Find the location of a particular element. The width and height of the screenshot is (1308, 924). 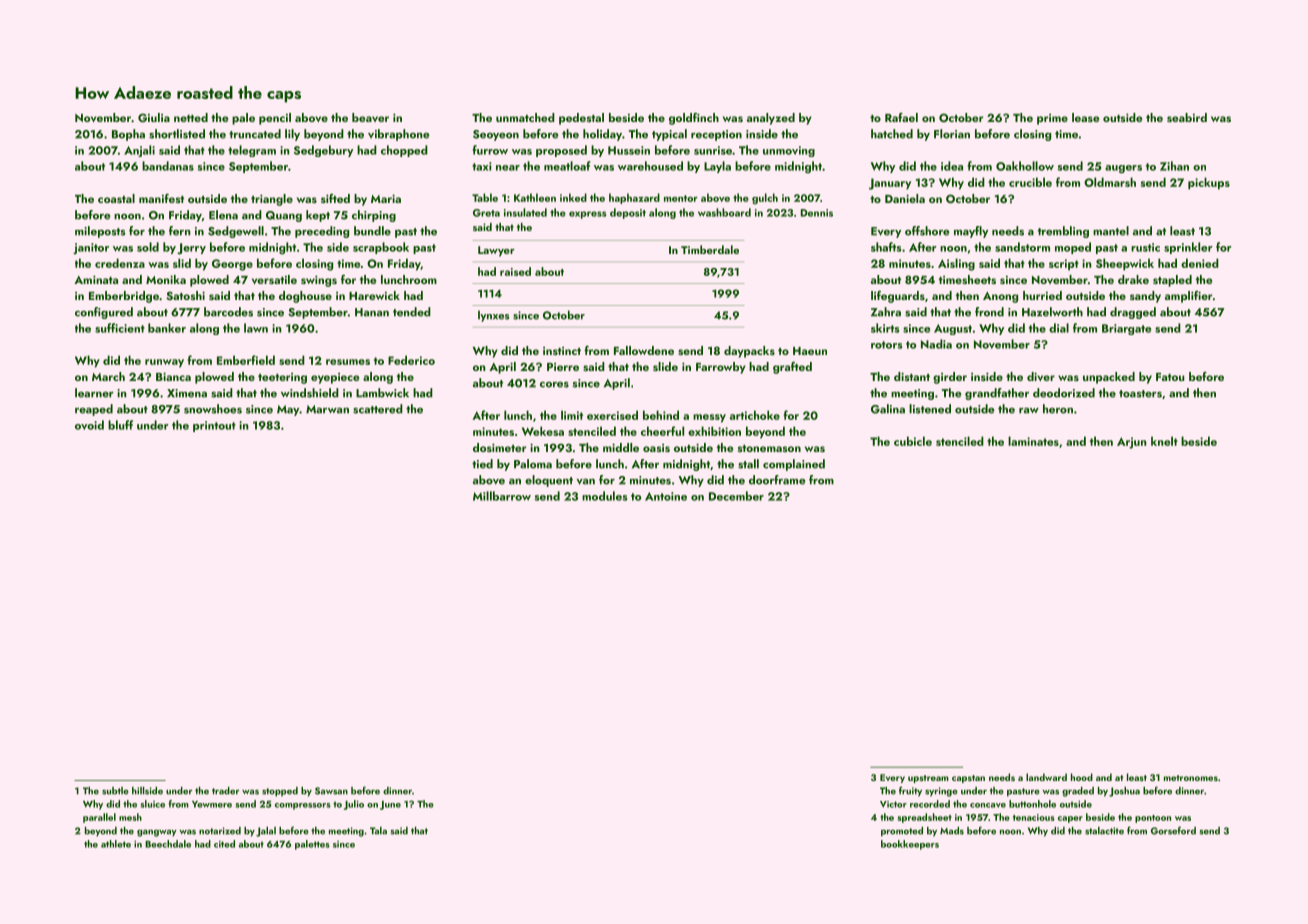

trader is located at coordinates (225, 791).
